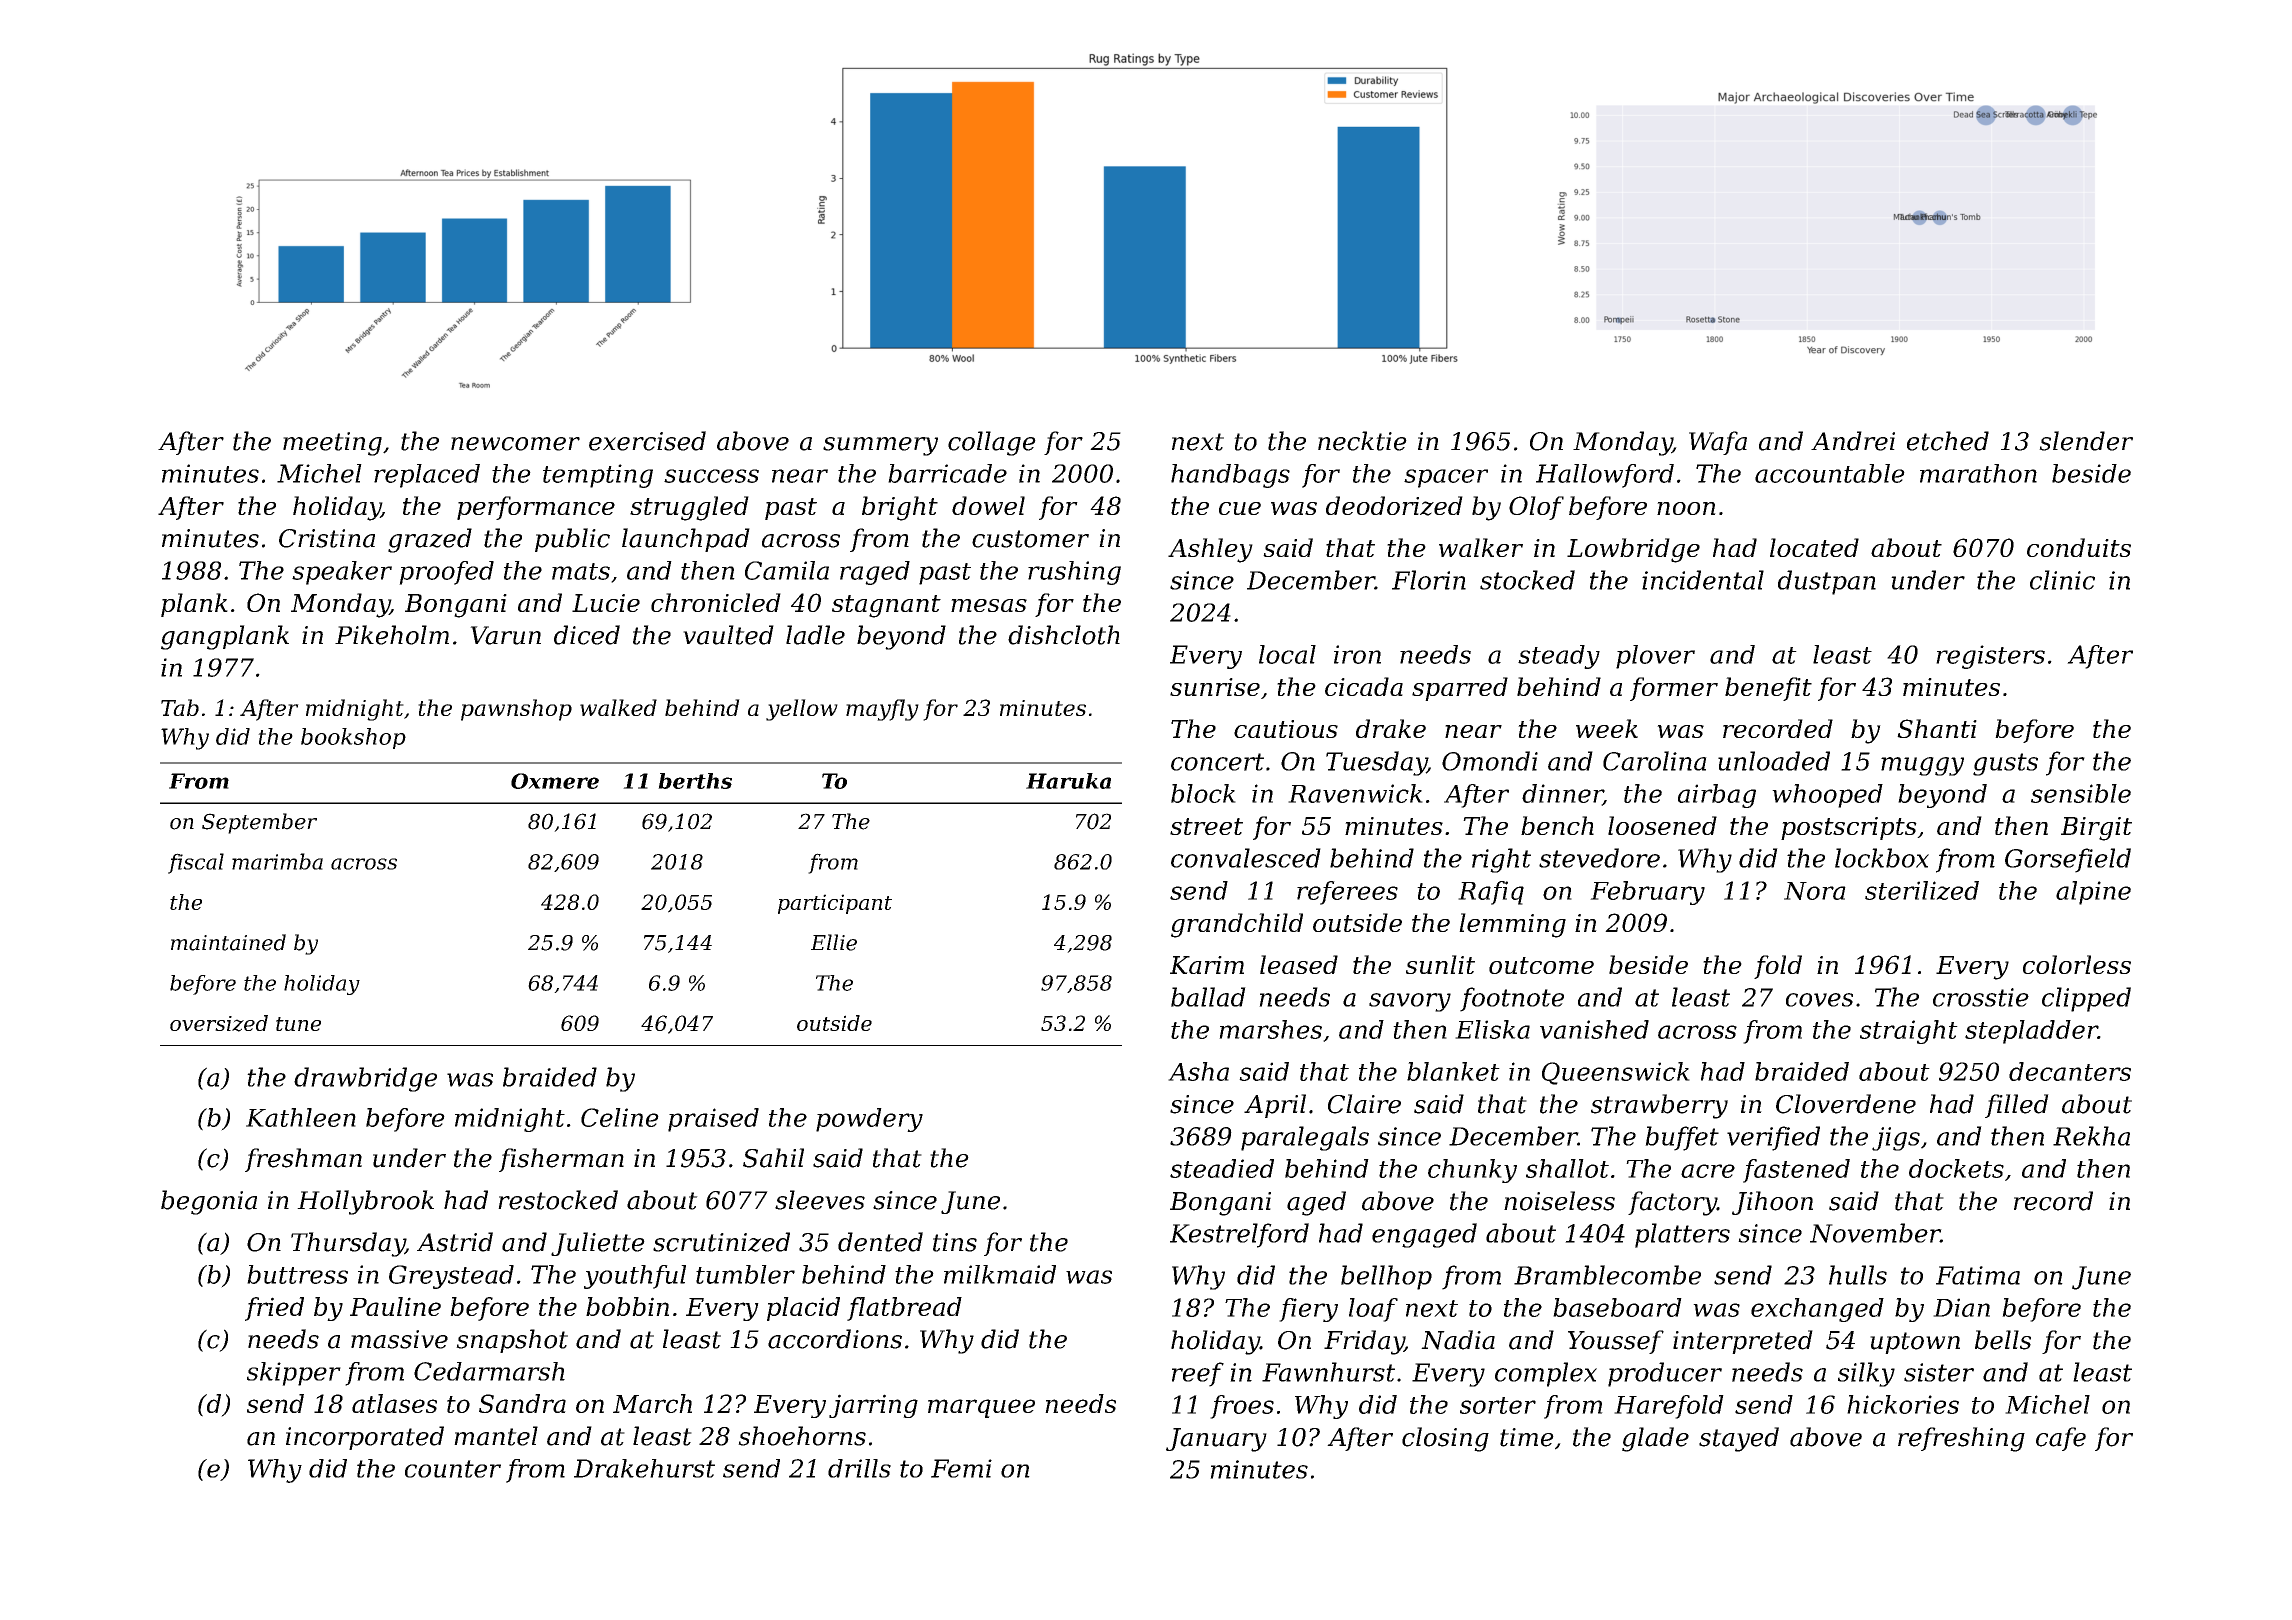 Image resolution: width=2292 pixels, height=1620 pixels. I want to click on collage, so click(992, 443).
